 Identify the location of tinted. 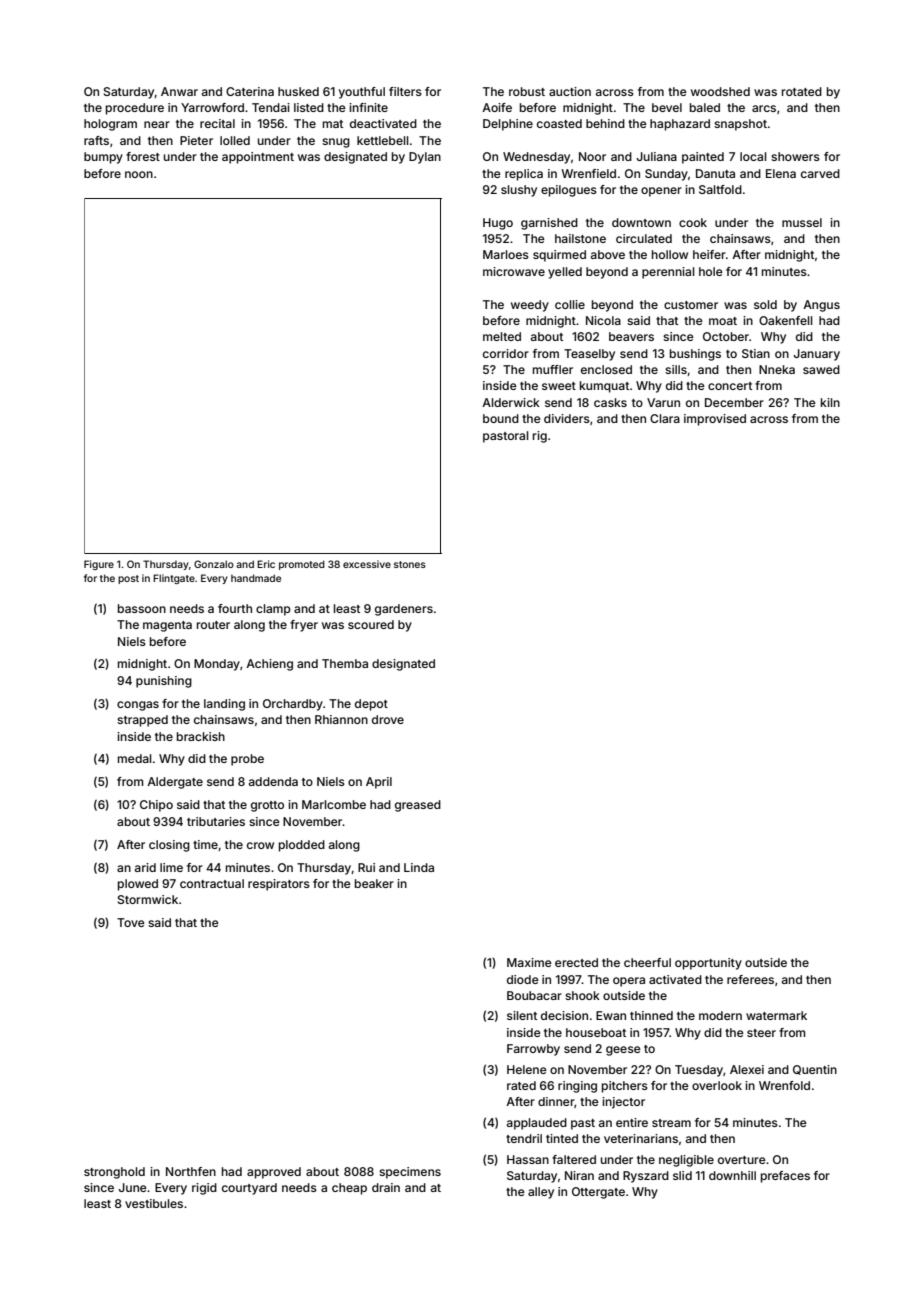
(562, 1138).
